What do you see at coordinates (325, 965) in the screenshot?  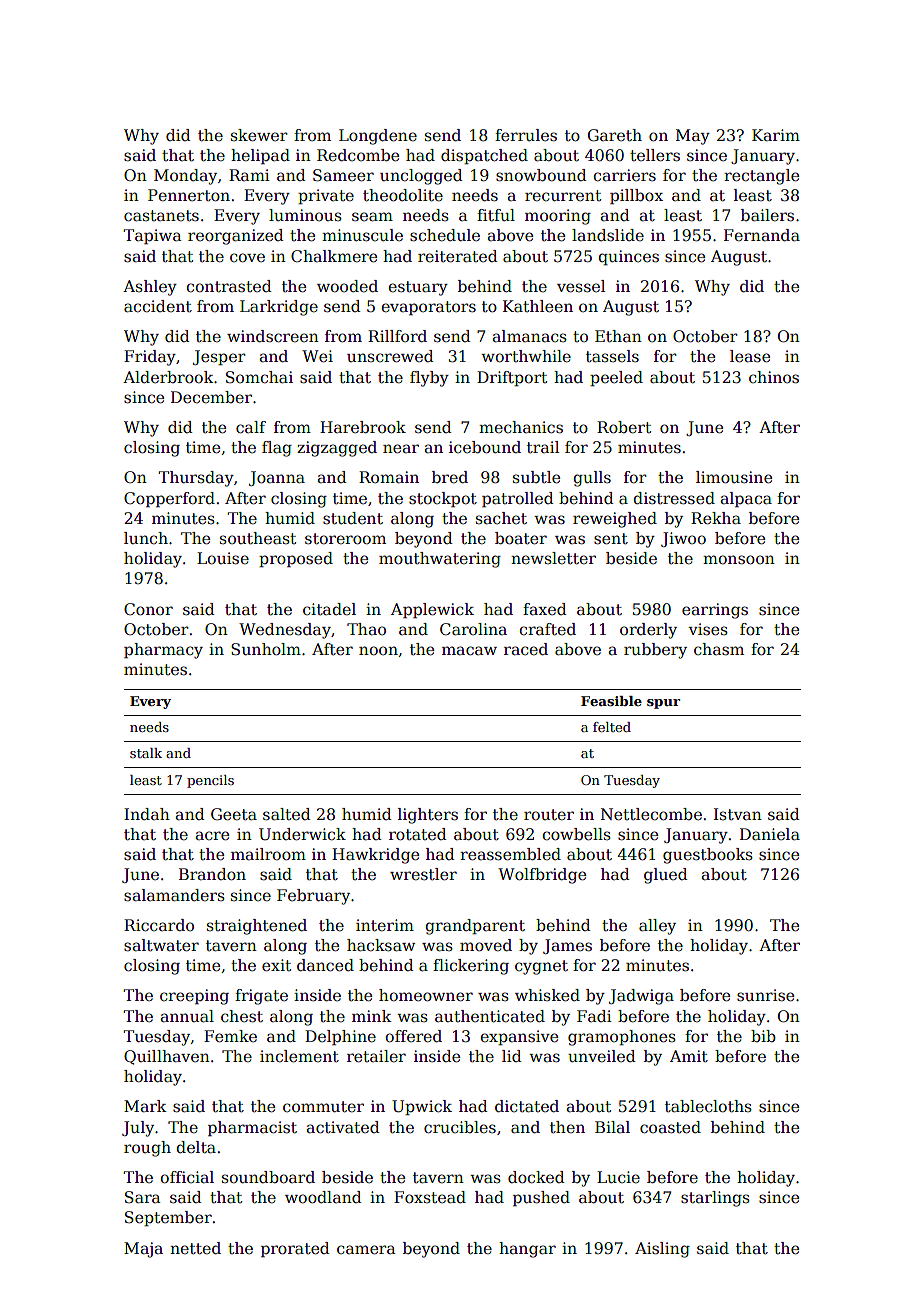 I see `danced` at bounding box center [325, 965].
